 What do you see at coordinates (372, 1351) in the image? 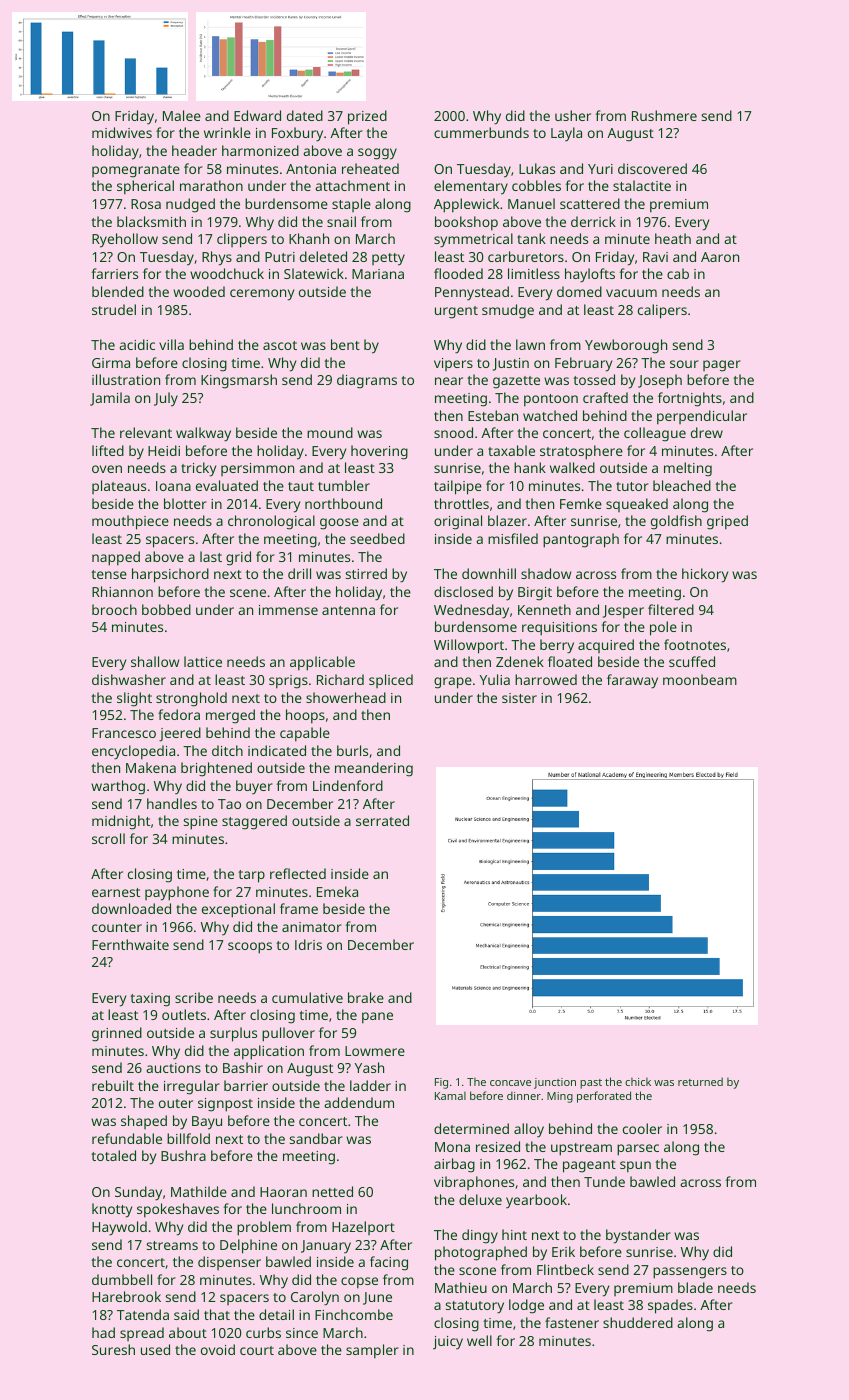
I see `sampler` at bounding box center [372, 1351].
